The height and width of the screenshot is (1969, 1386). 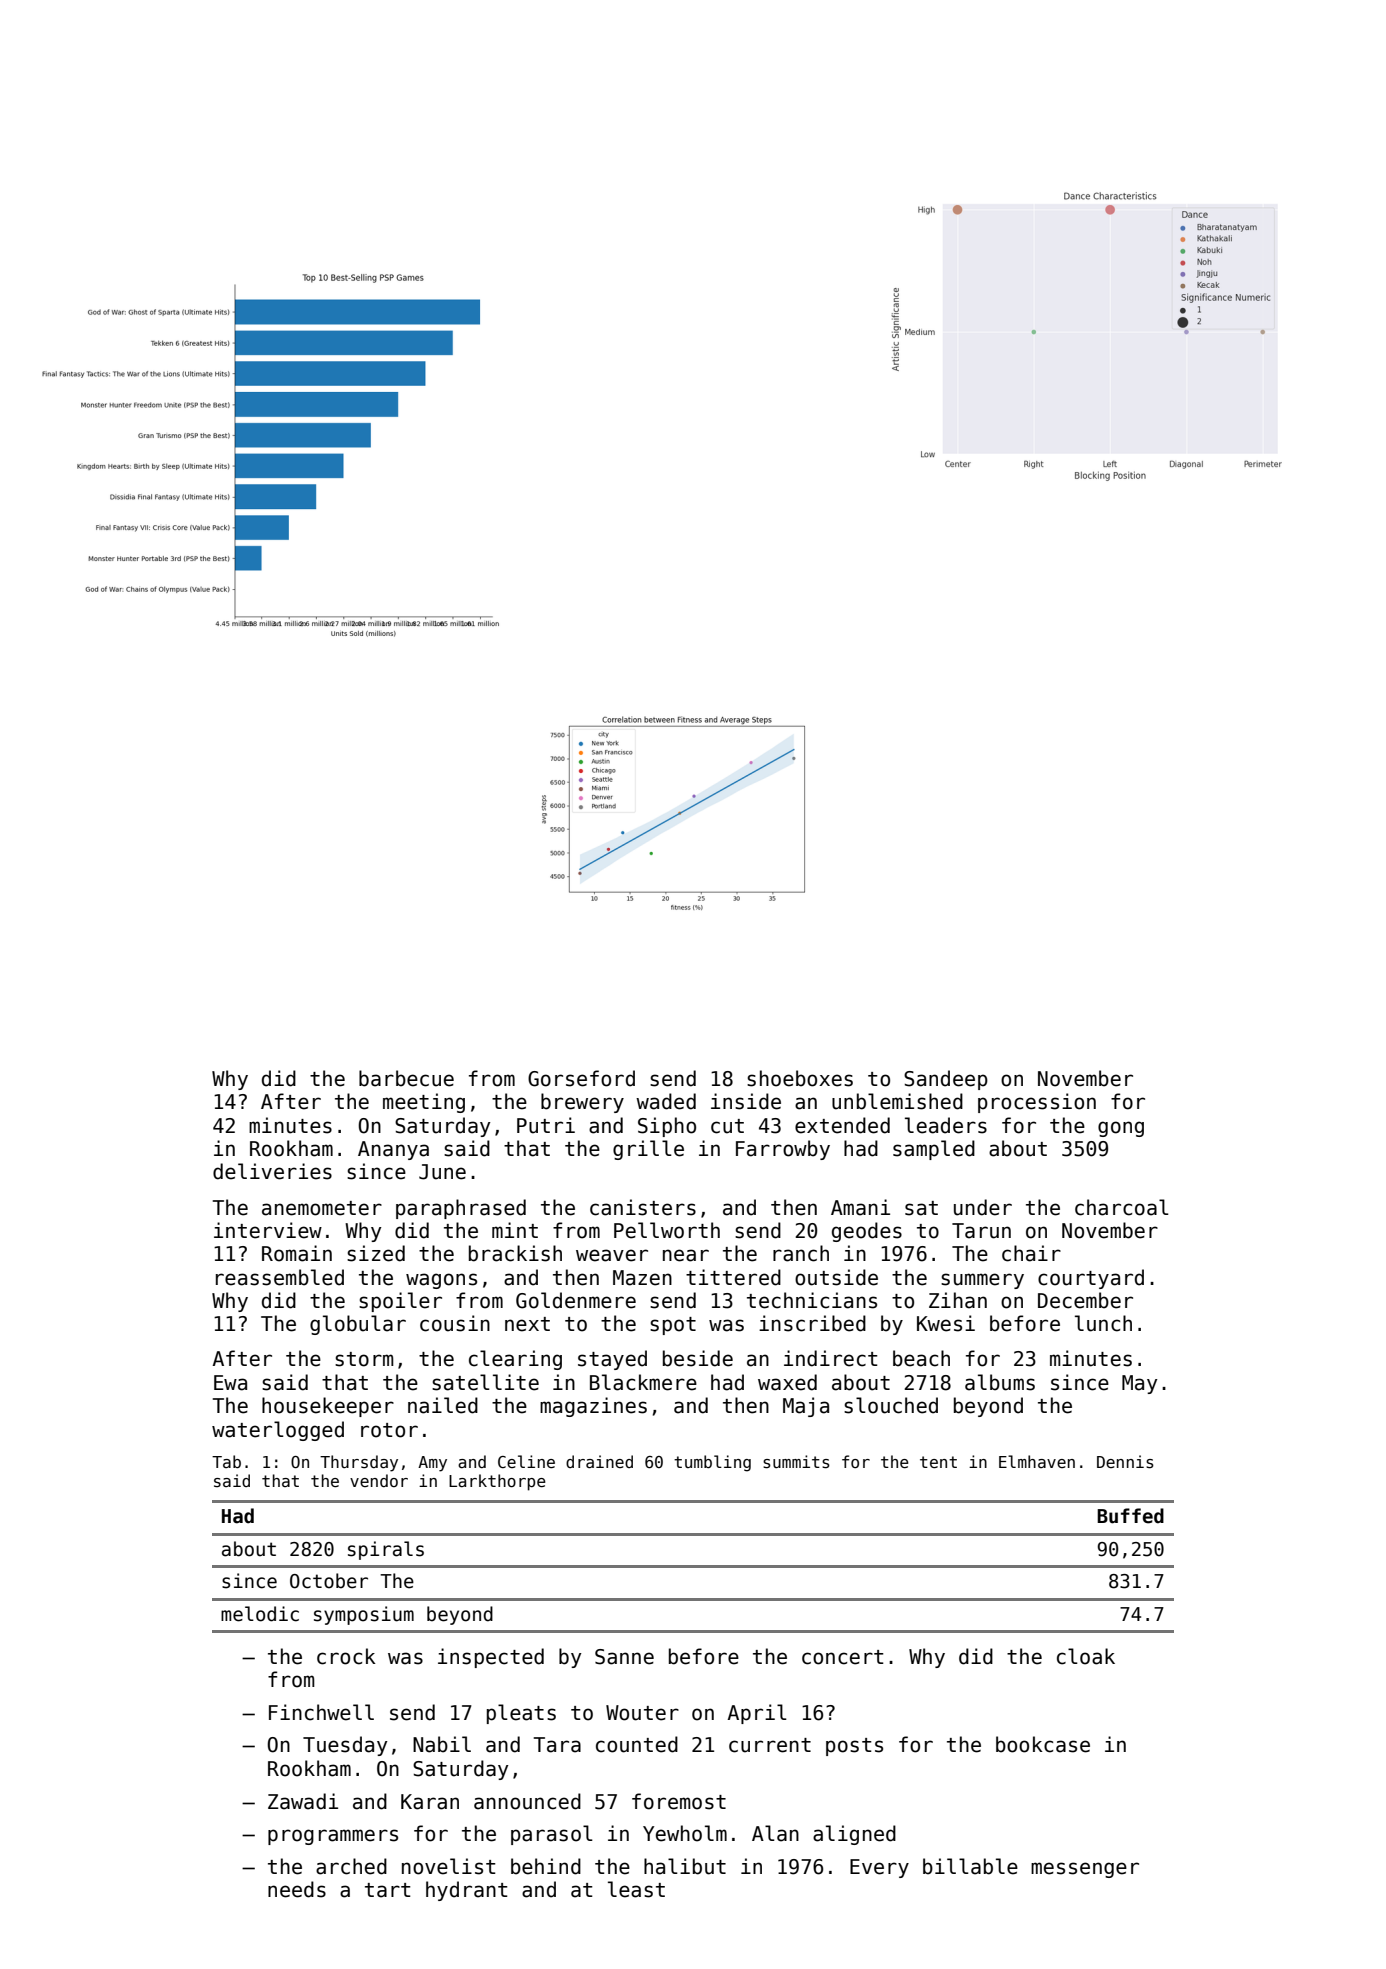 What do you see at coordinates (946, 1080) in the screenshot?
I see `Sandeep` at bounding box center [946, 1080].
